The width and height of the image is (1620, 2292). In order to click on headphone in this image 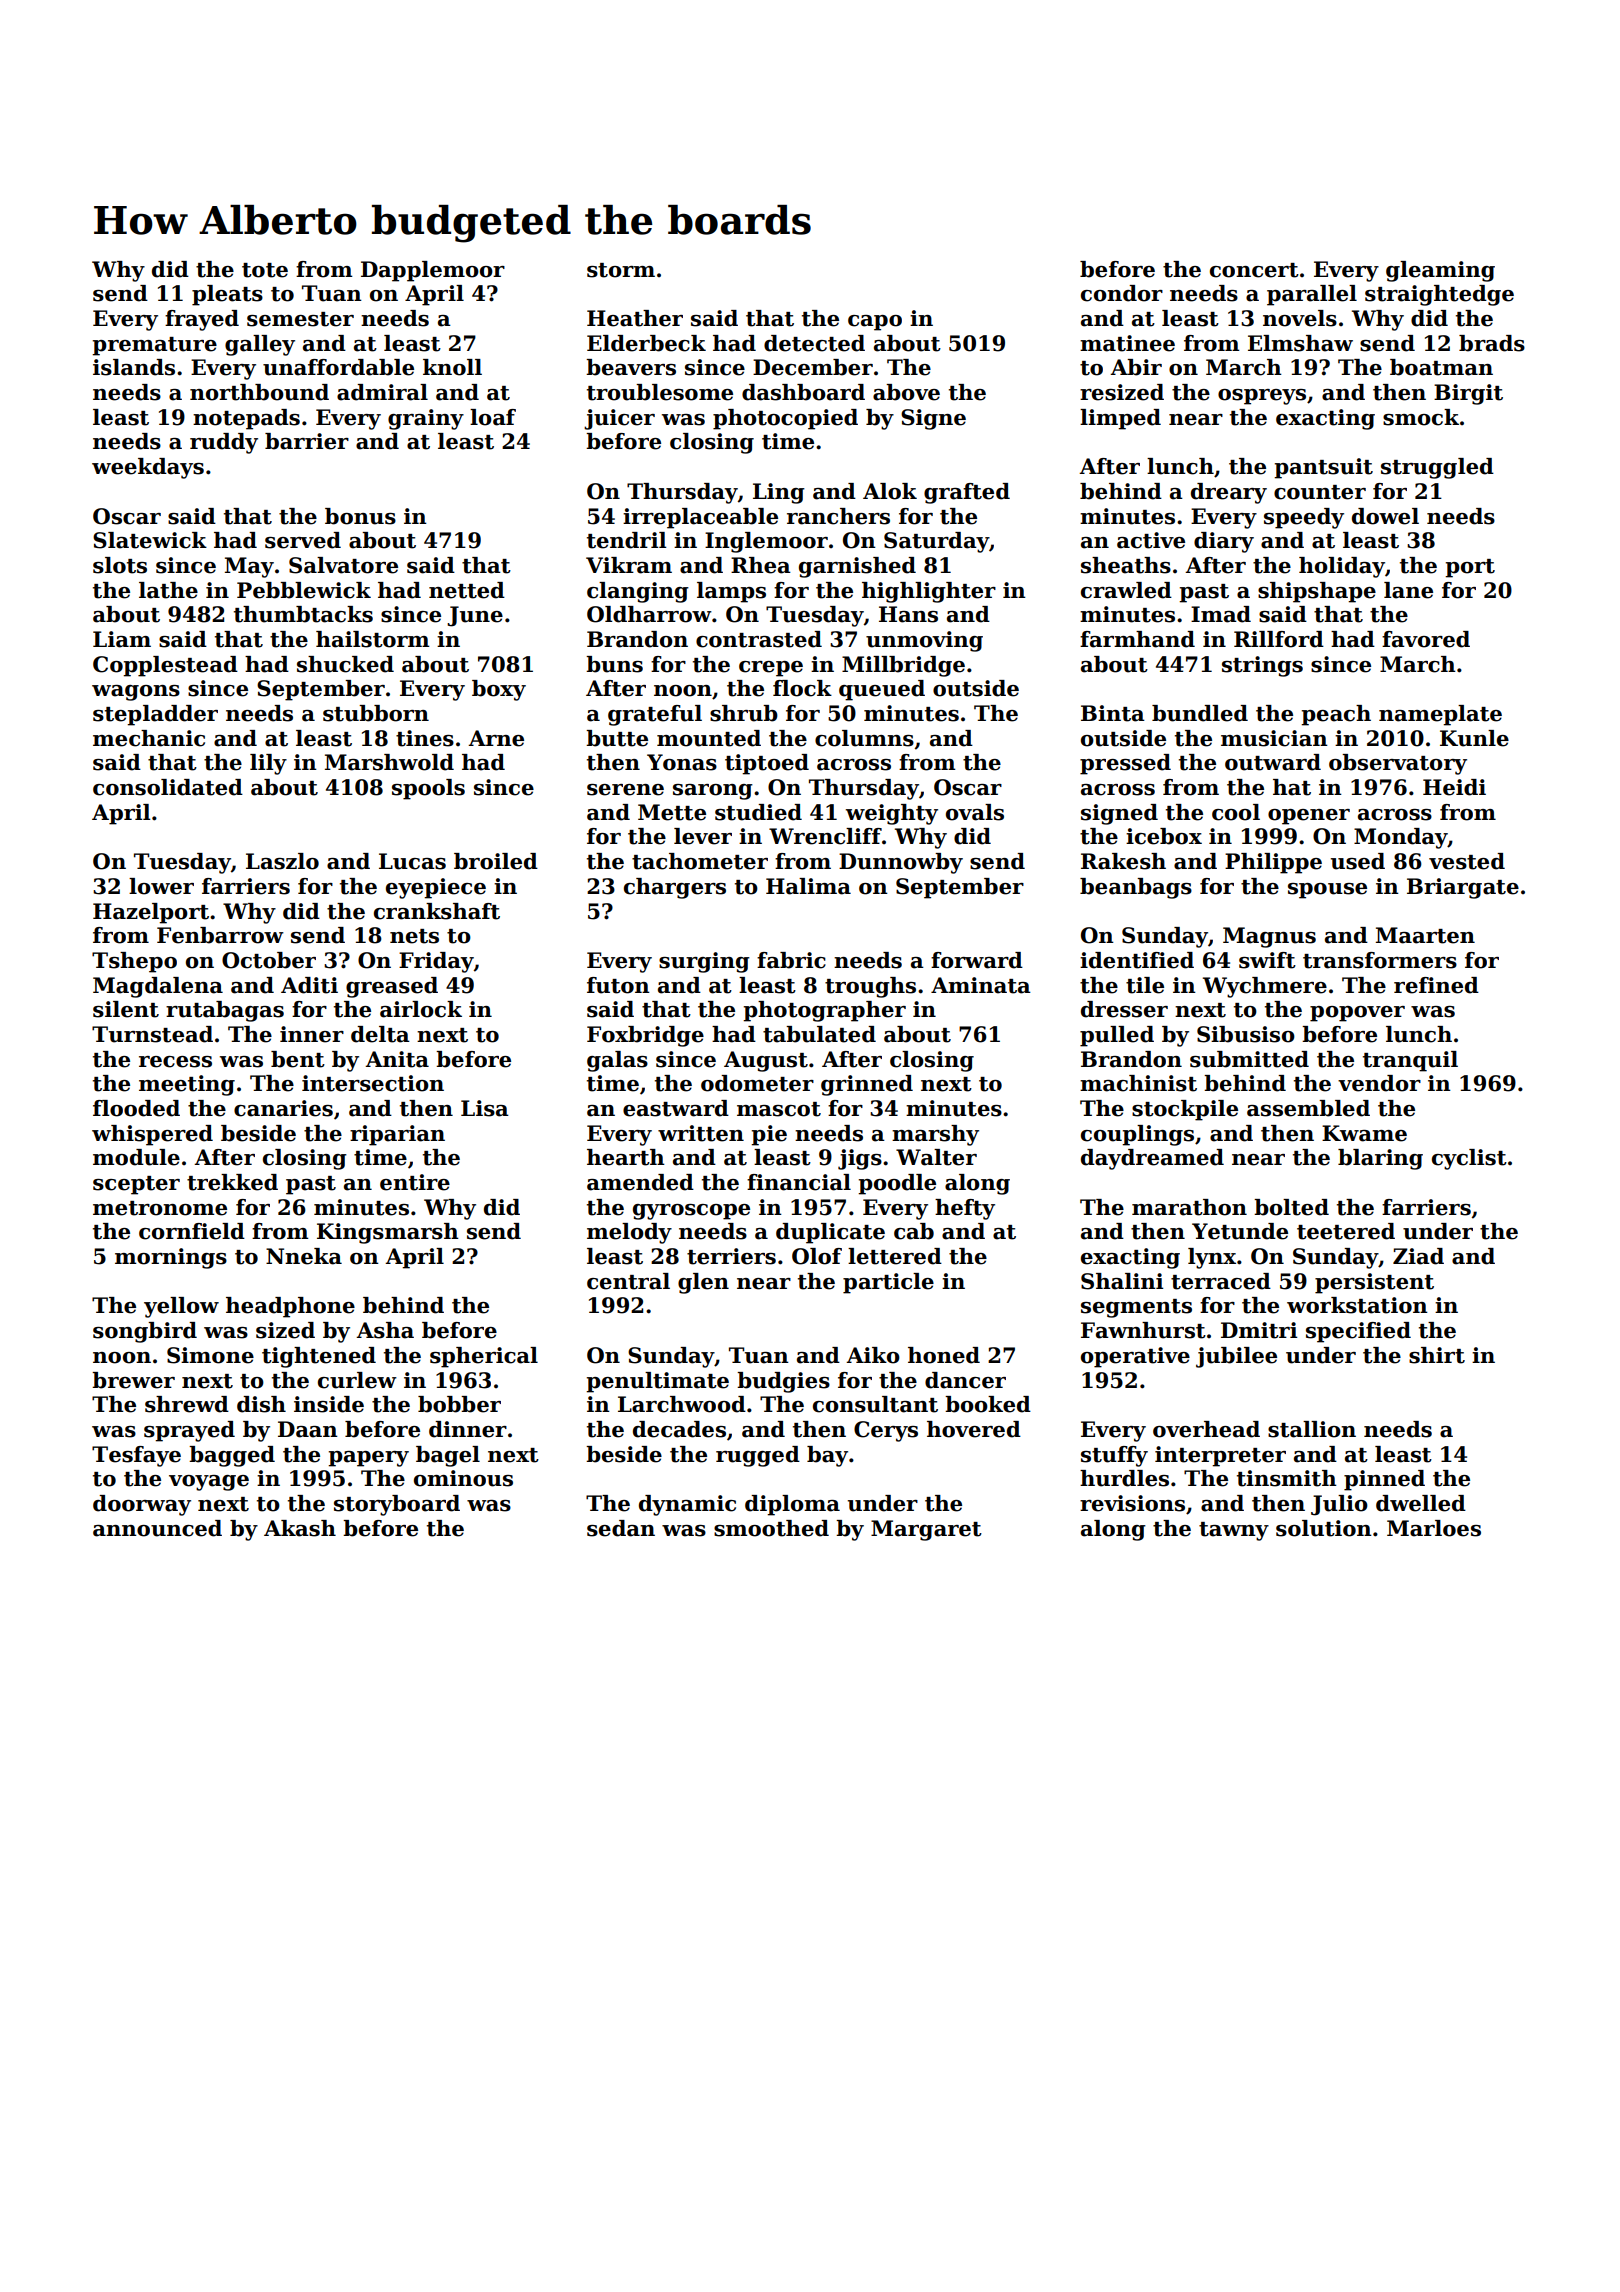, I will do `click(290, 1307)`.
